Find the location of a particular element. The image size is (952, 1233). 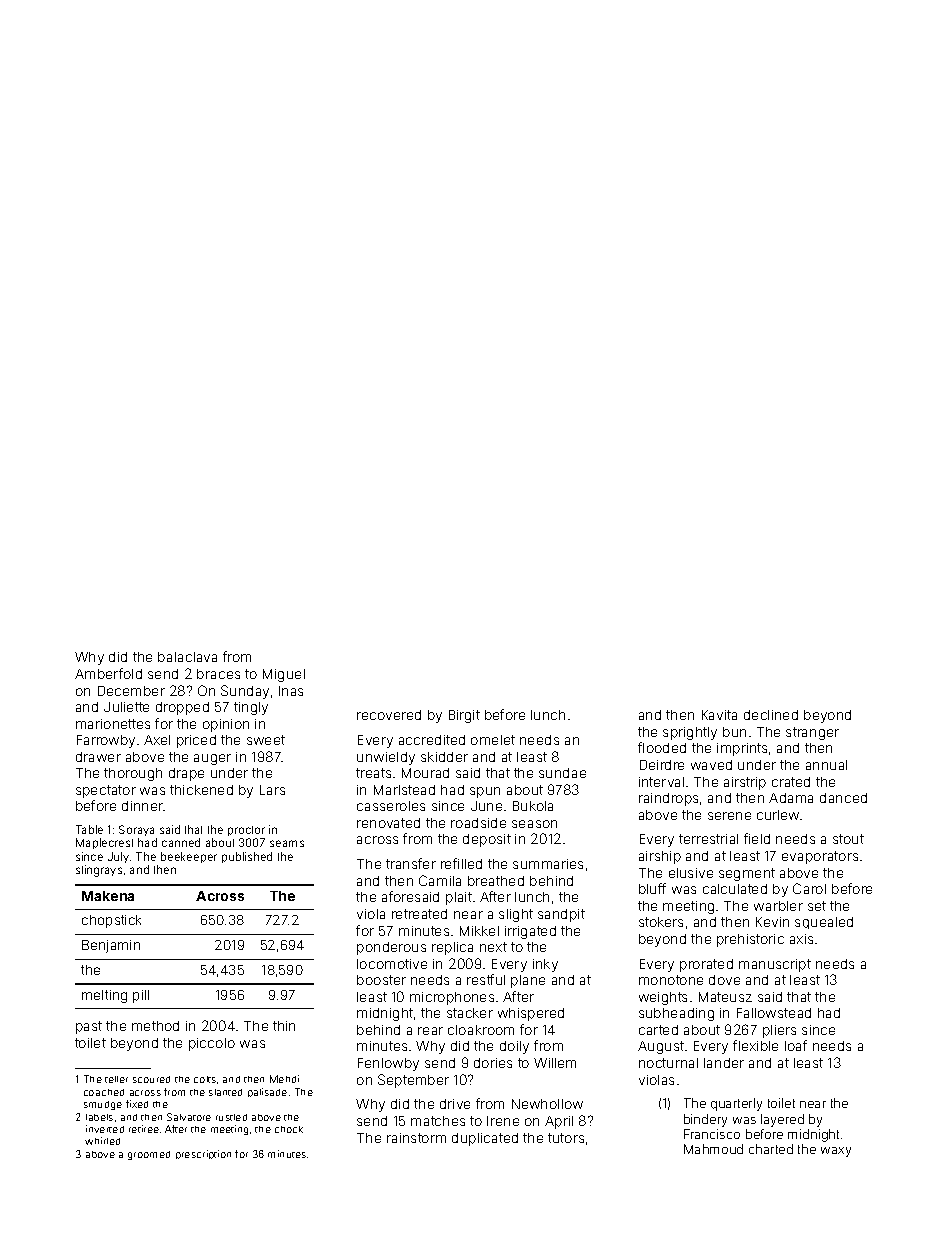

manuscript is located at coordinates (775, 965).
